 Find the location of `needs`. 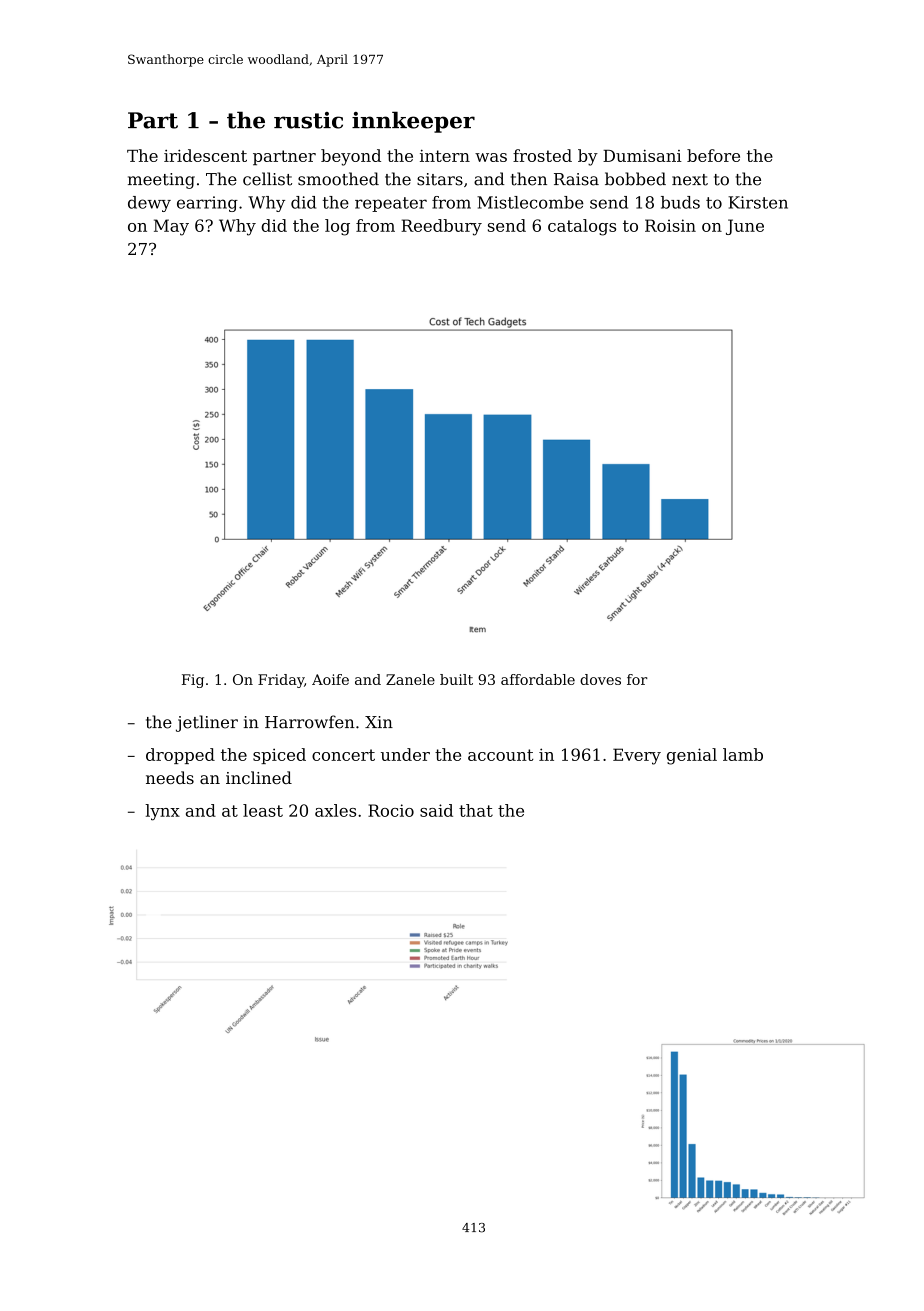

needs is located at coordinates (170, 777).
